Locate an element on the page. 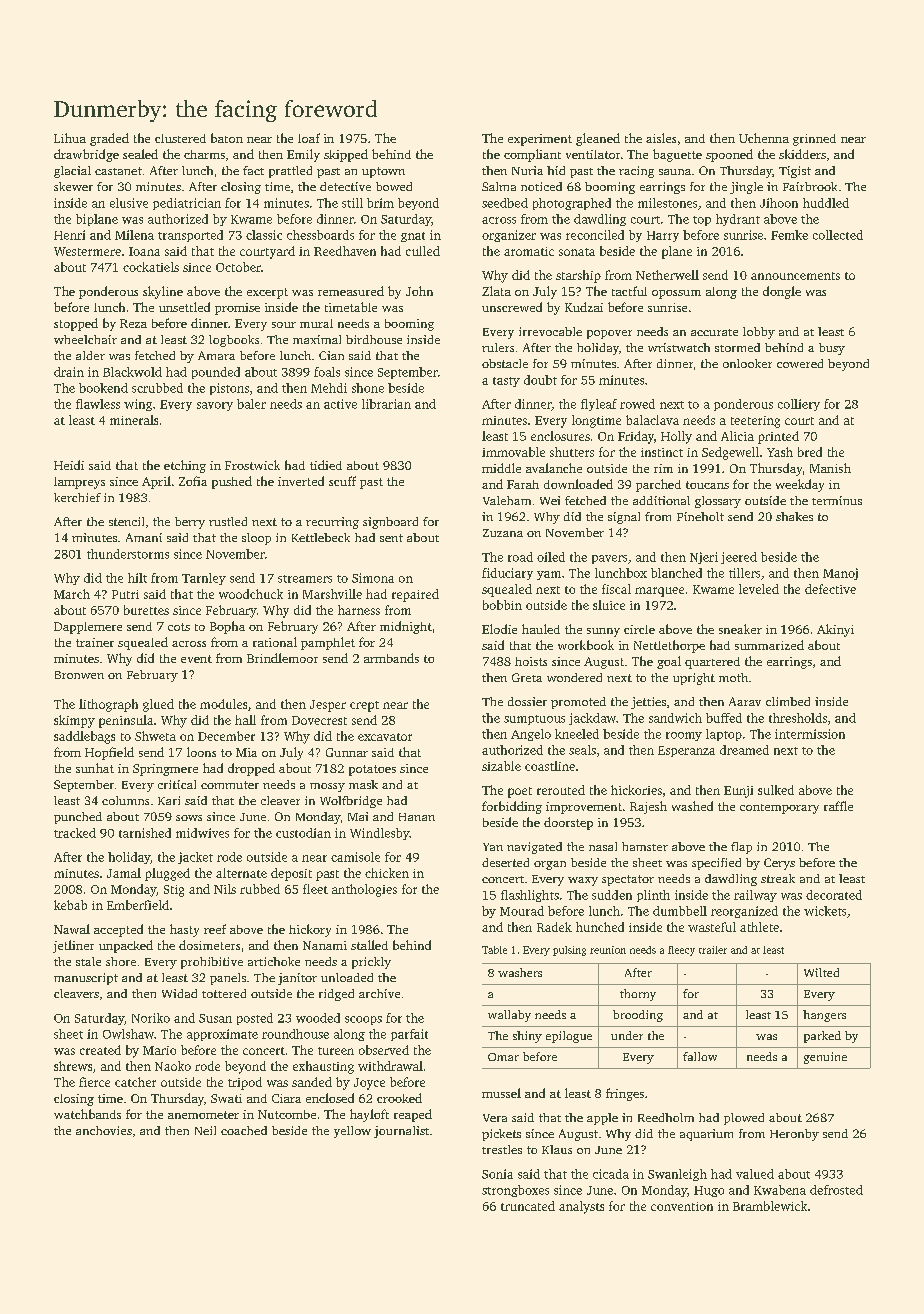 The width and height of the image is (924, 1314). baton is located at coordinates (227, 138).
